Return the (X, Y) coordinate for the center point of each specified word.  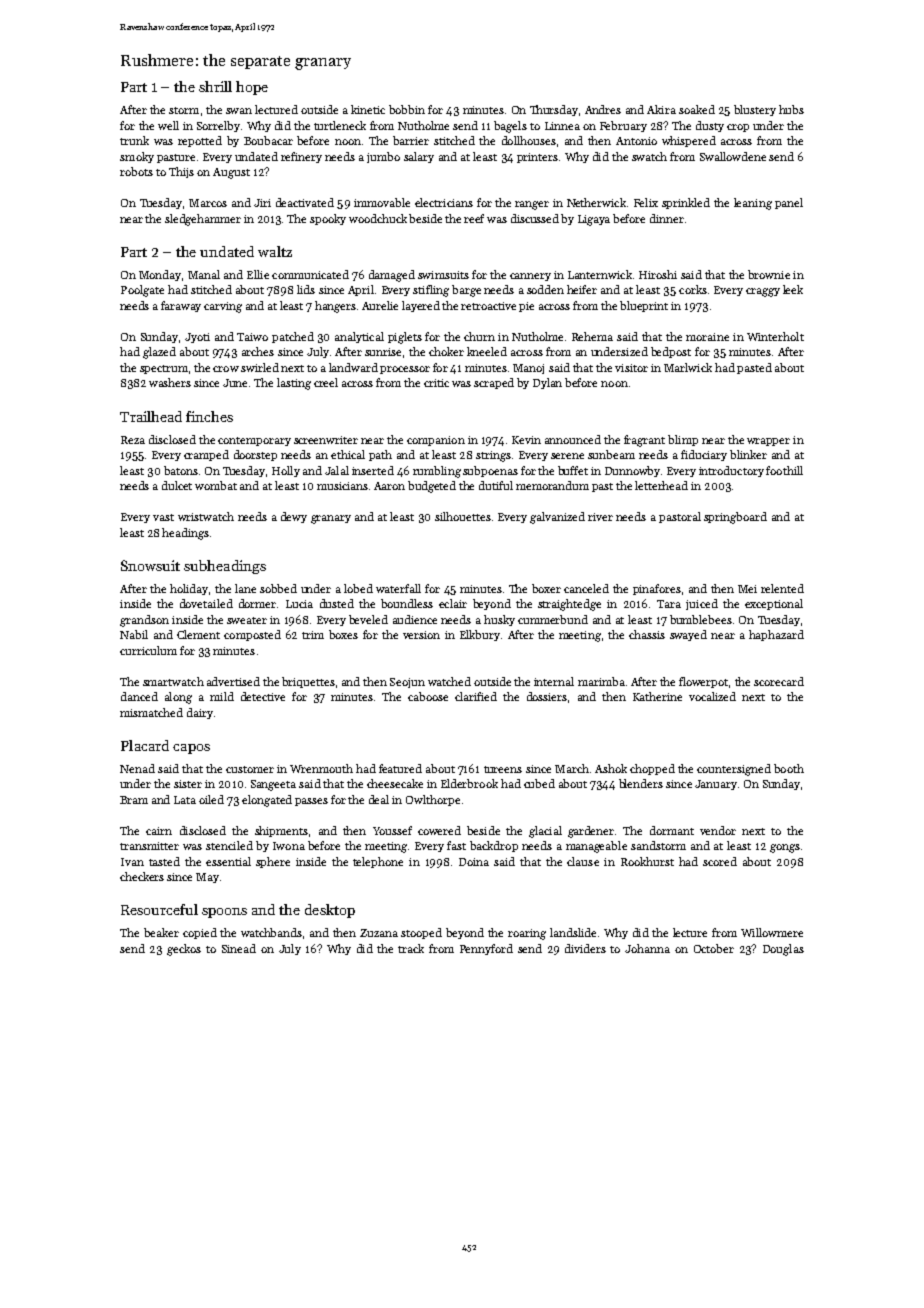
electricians (444, 202)
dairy (200, 713)
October (714, 948)
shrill (215, 86)
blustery (755, 110)
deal (379, 799)
